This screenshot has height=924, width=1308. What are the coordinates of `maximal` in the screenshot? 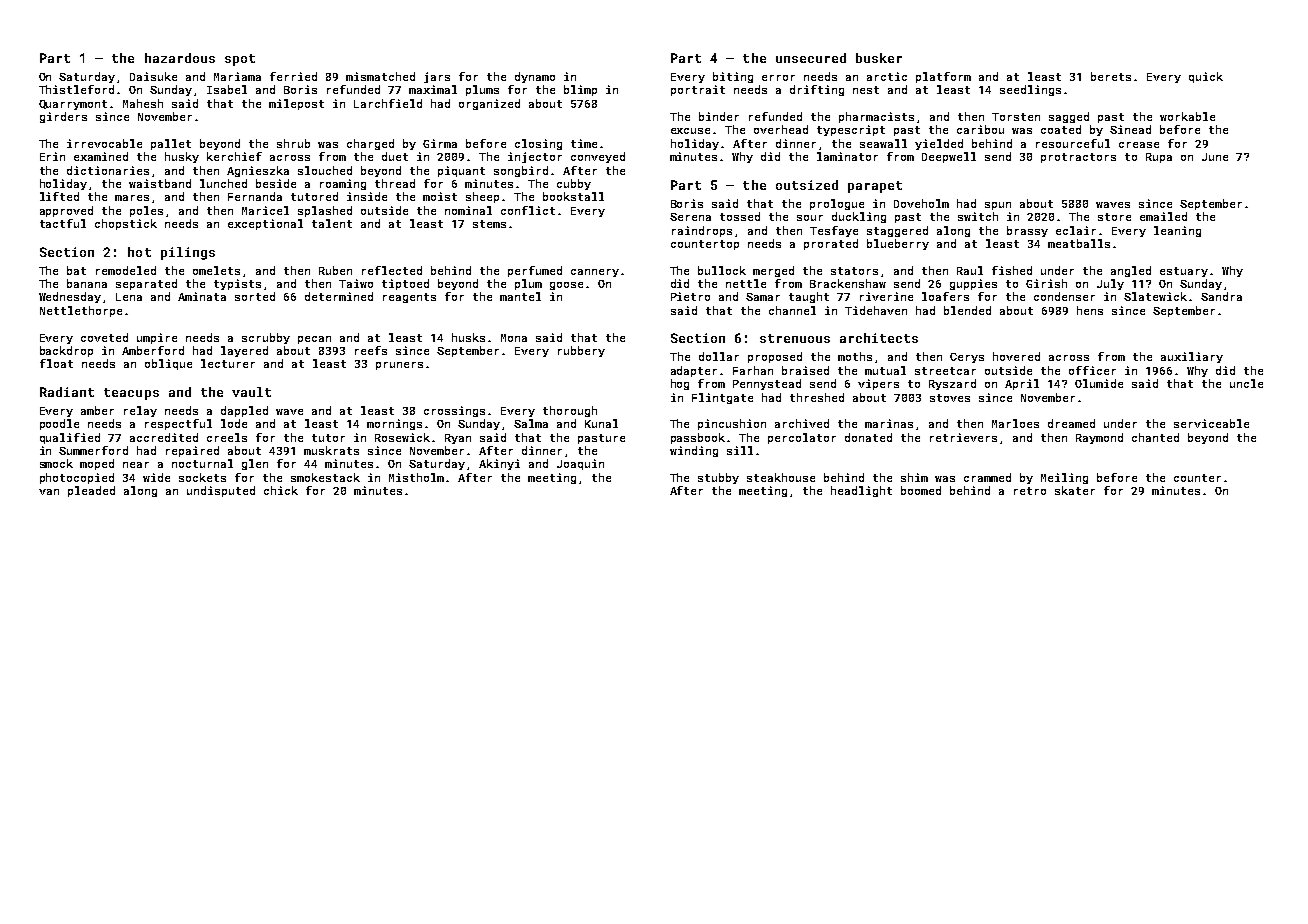 It's located at (433, 89).
